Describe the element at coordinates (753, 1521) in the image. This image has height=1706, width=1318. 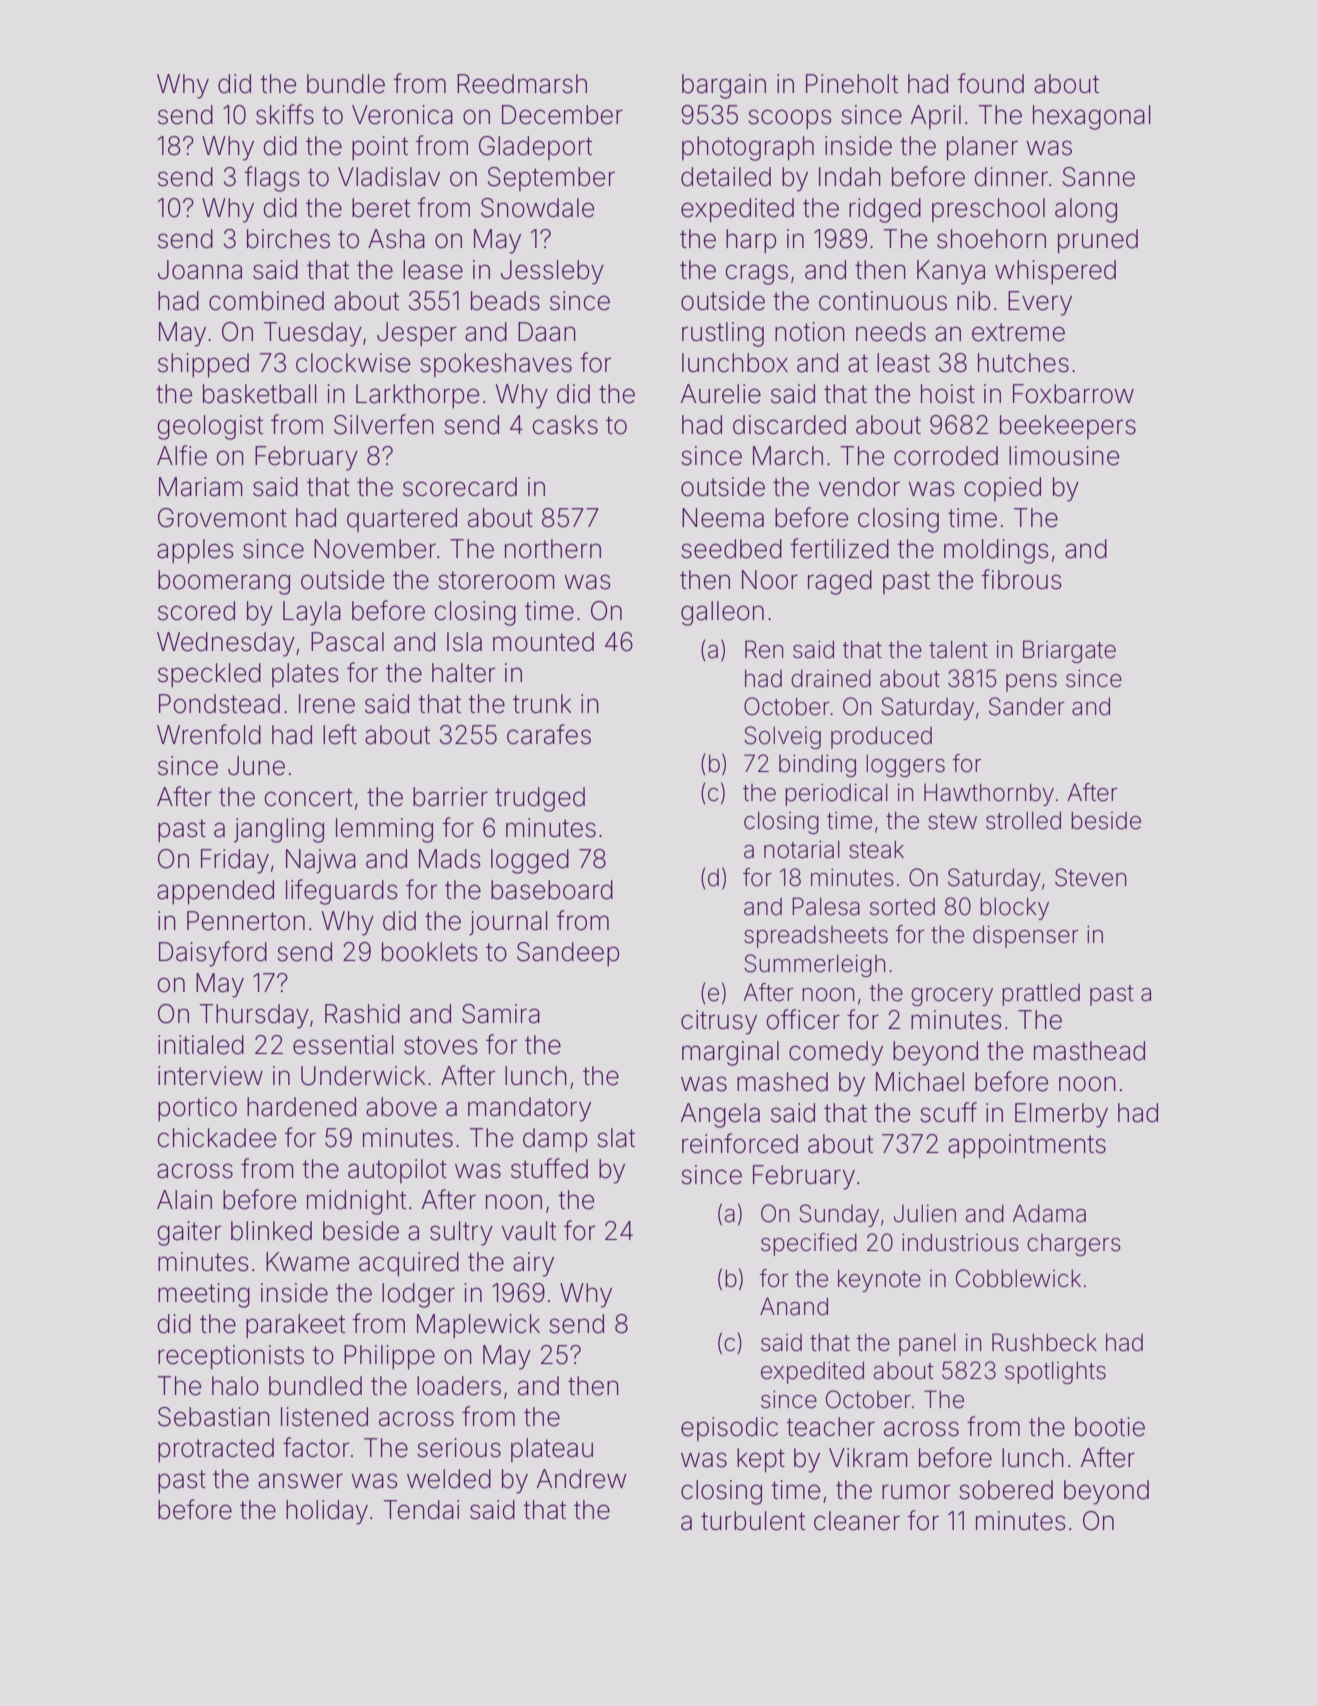
I see `turbulent` at that location.
